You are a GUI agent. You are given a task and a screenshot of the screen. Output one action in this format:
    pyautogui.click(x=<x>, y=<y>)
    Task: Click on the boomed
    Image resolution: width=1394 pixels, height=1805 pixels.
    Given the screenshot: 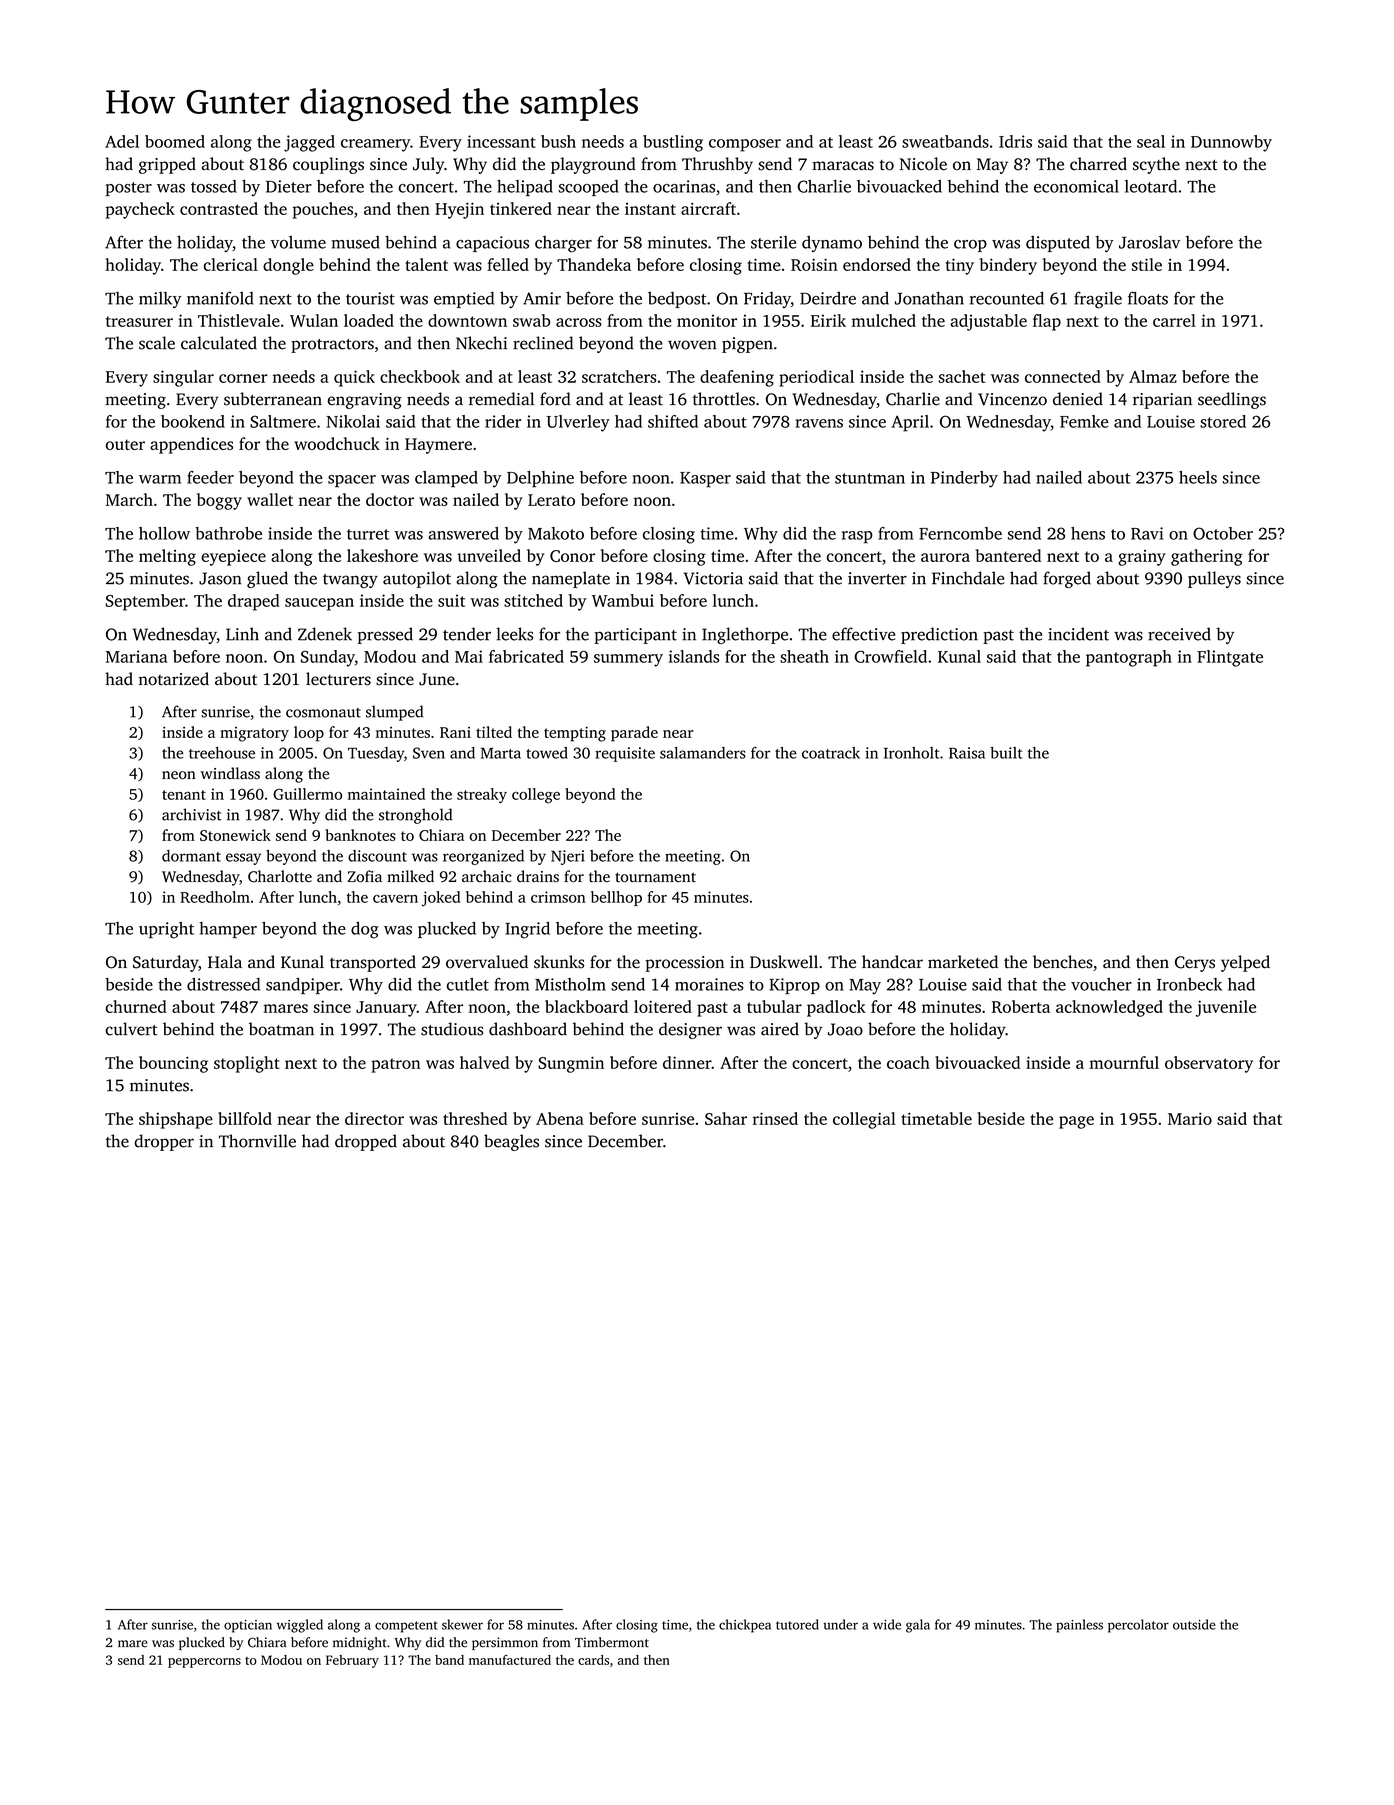 What is the action you would take?
    pyautogui.click(x=175, y=141)
